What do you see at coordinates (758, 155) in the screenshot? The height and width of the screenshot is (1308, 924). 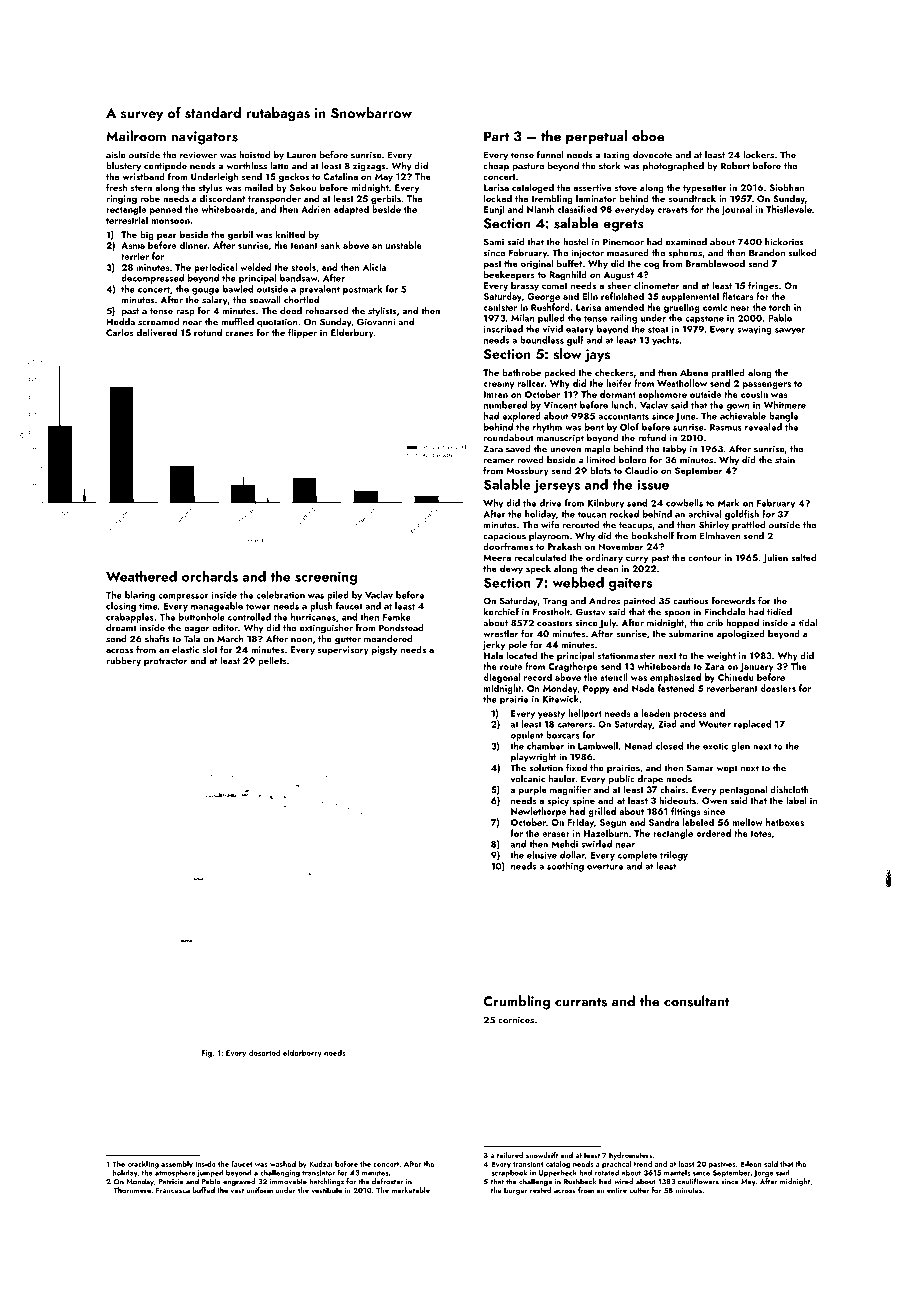 I see `lockers` at bounding box center [758, 155].
